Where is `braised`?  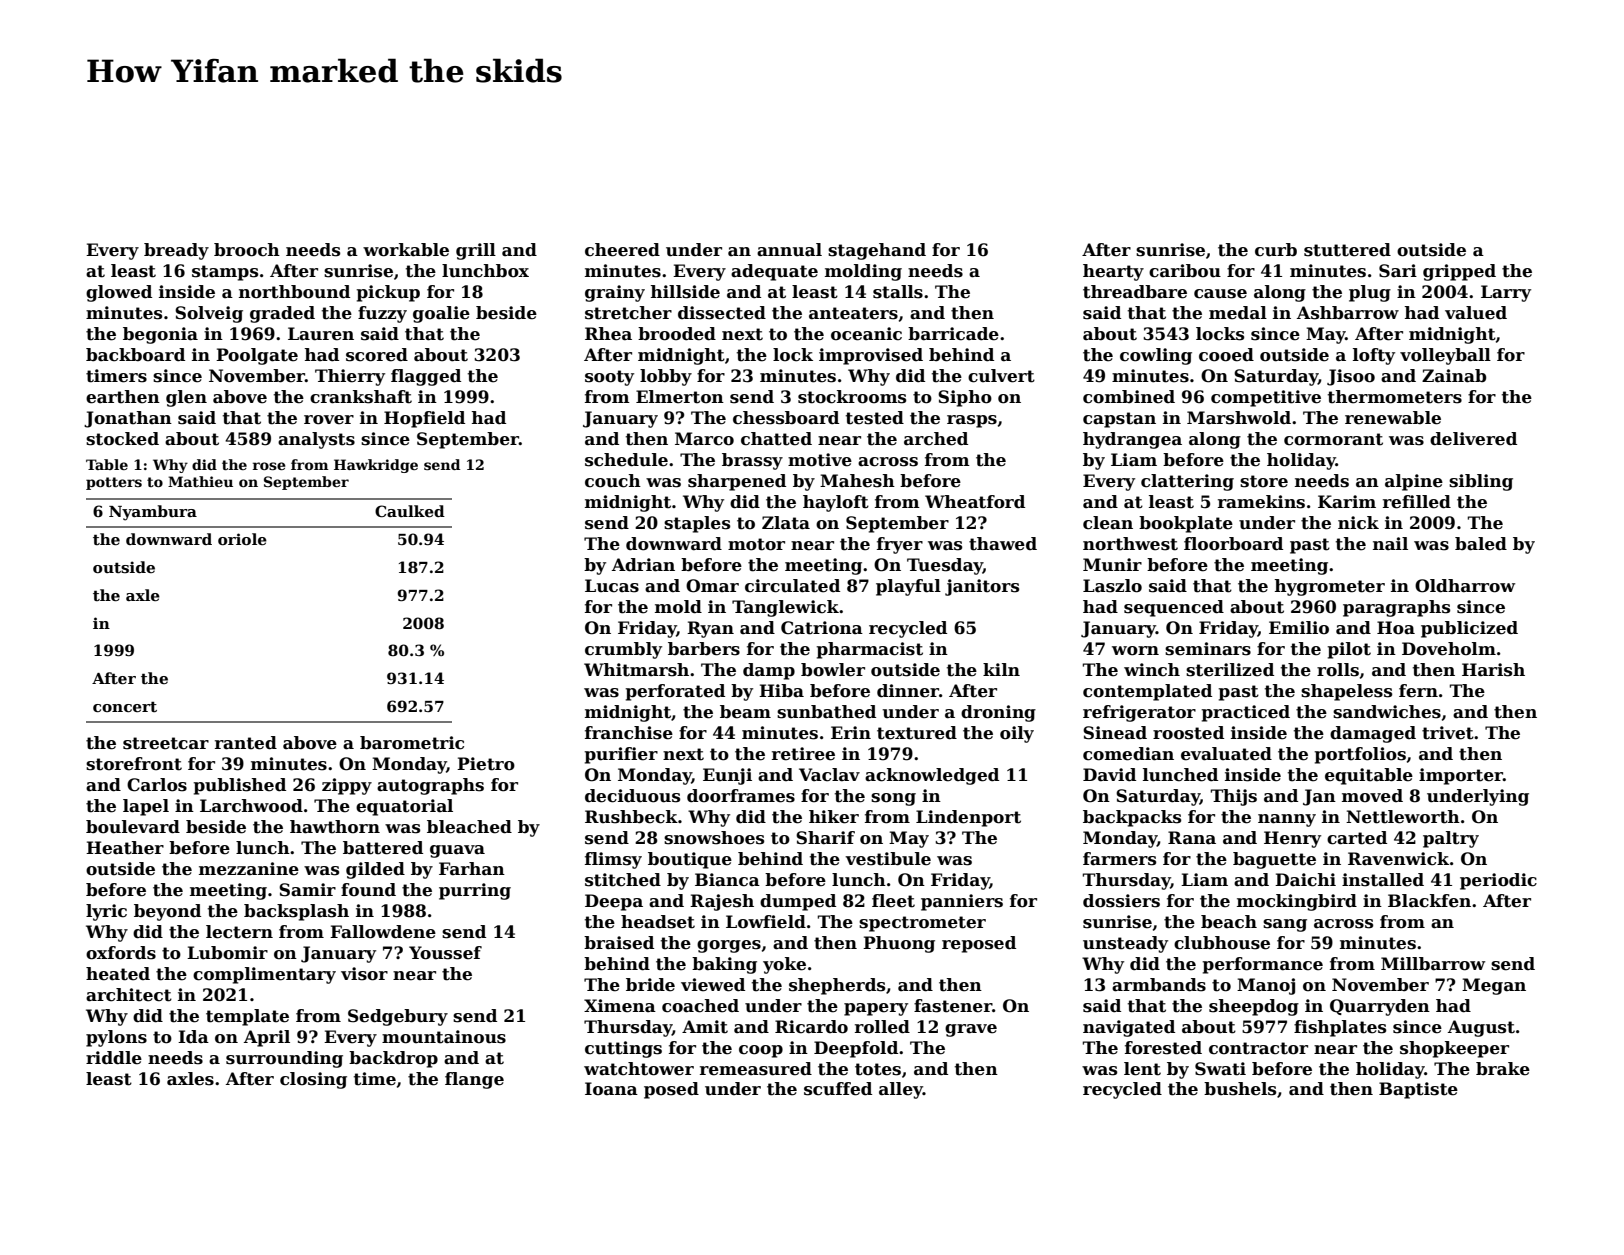
braised is located at coordinates (619, 943).
